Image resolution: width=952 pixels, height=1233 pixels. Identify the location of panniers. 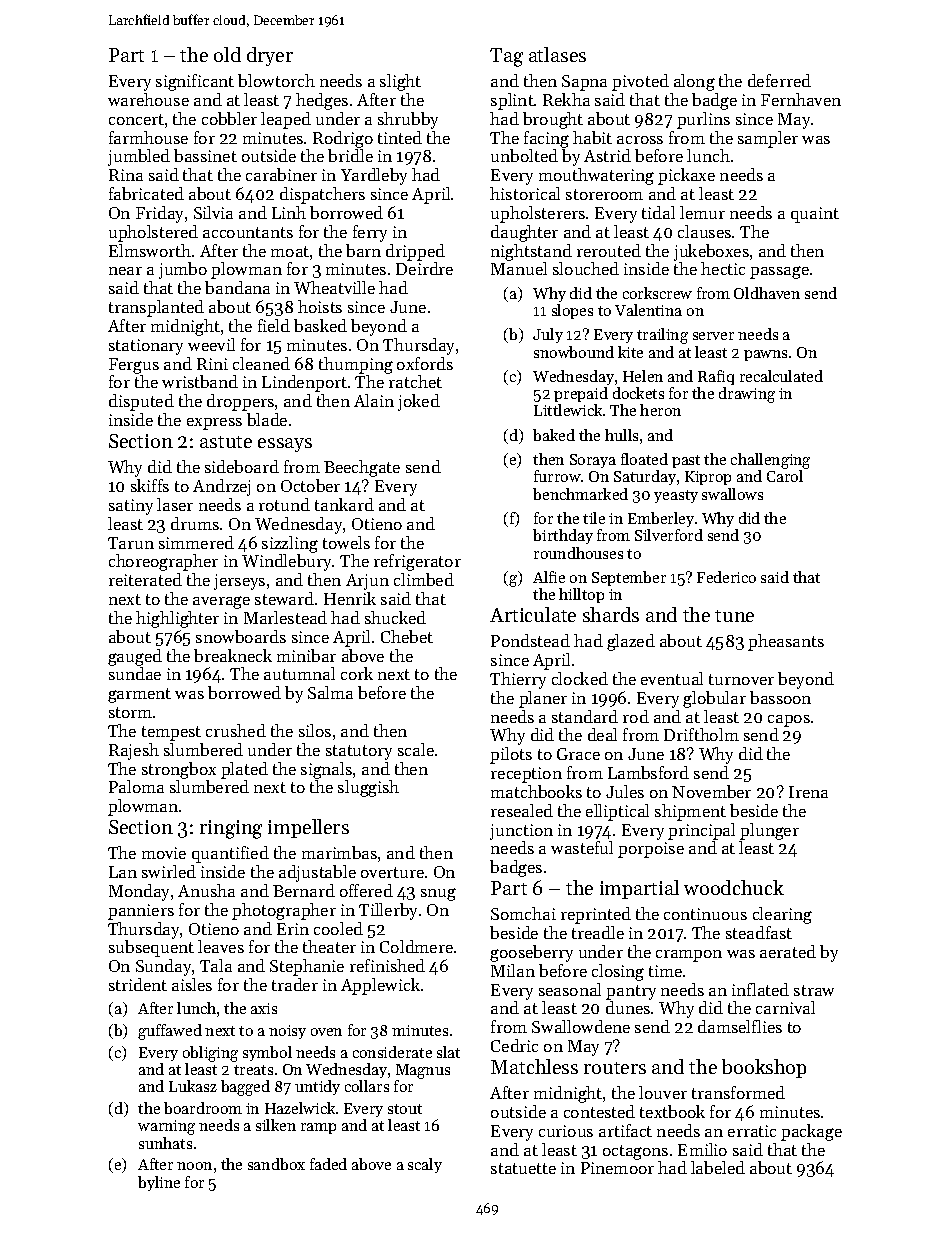
(141, 912).
